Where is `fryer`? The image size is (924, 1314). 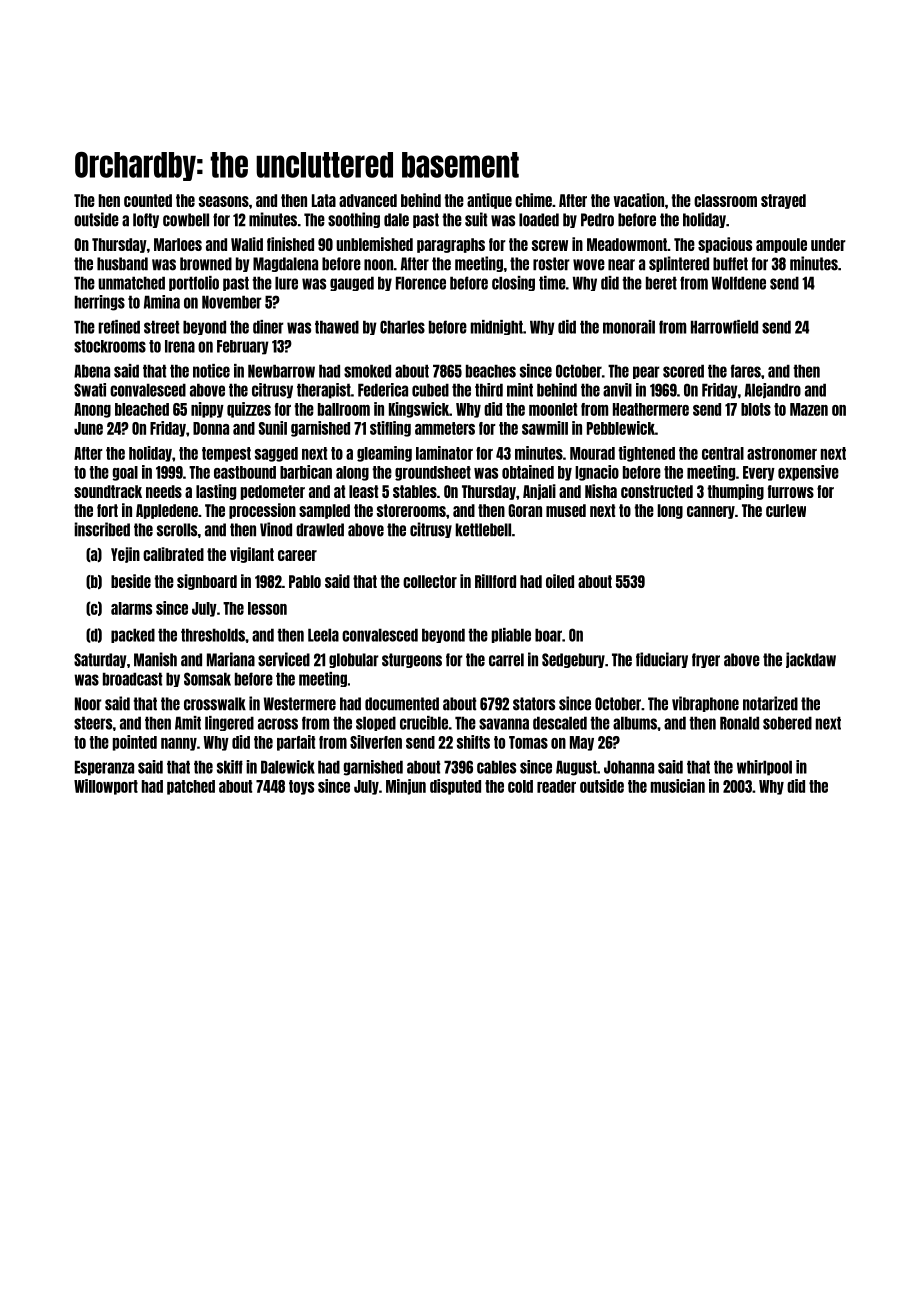
fryer is located at coordinates (706, 660).
